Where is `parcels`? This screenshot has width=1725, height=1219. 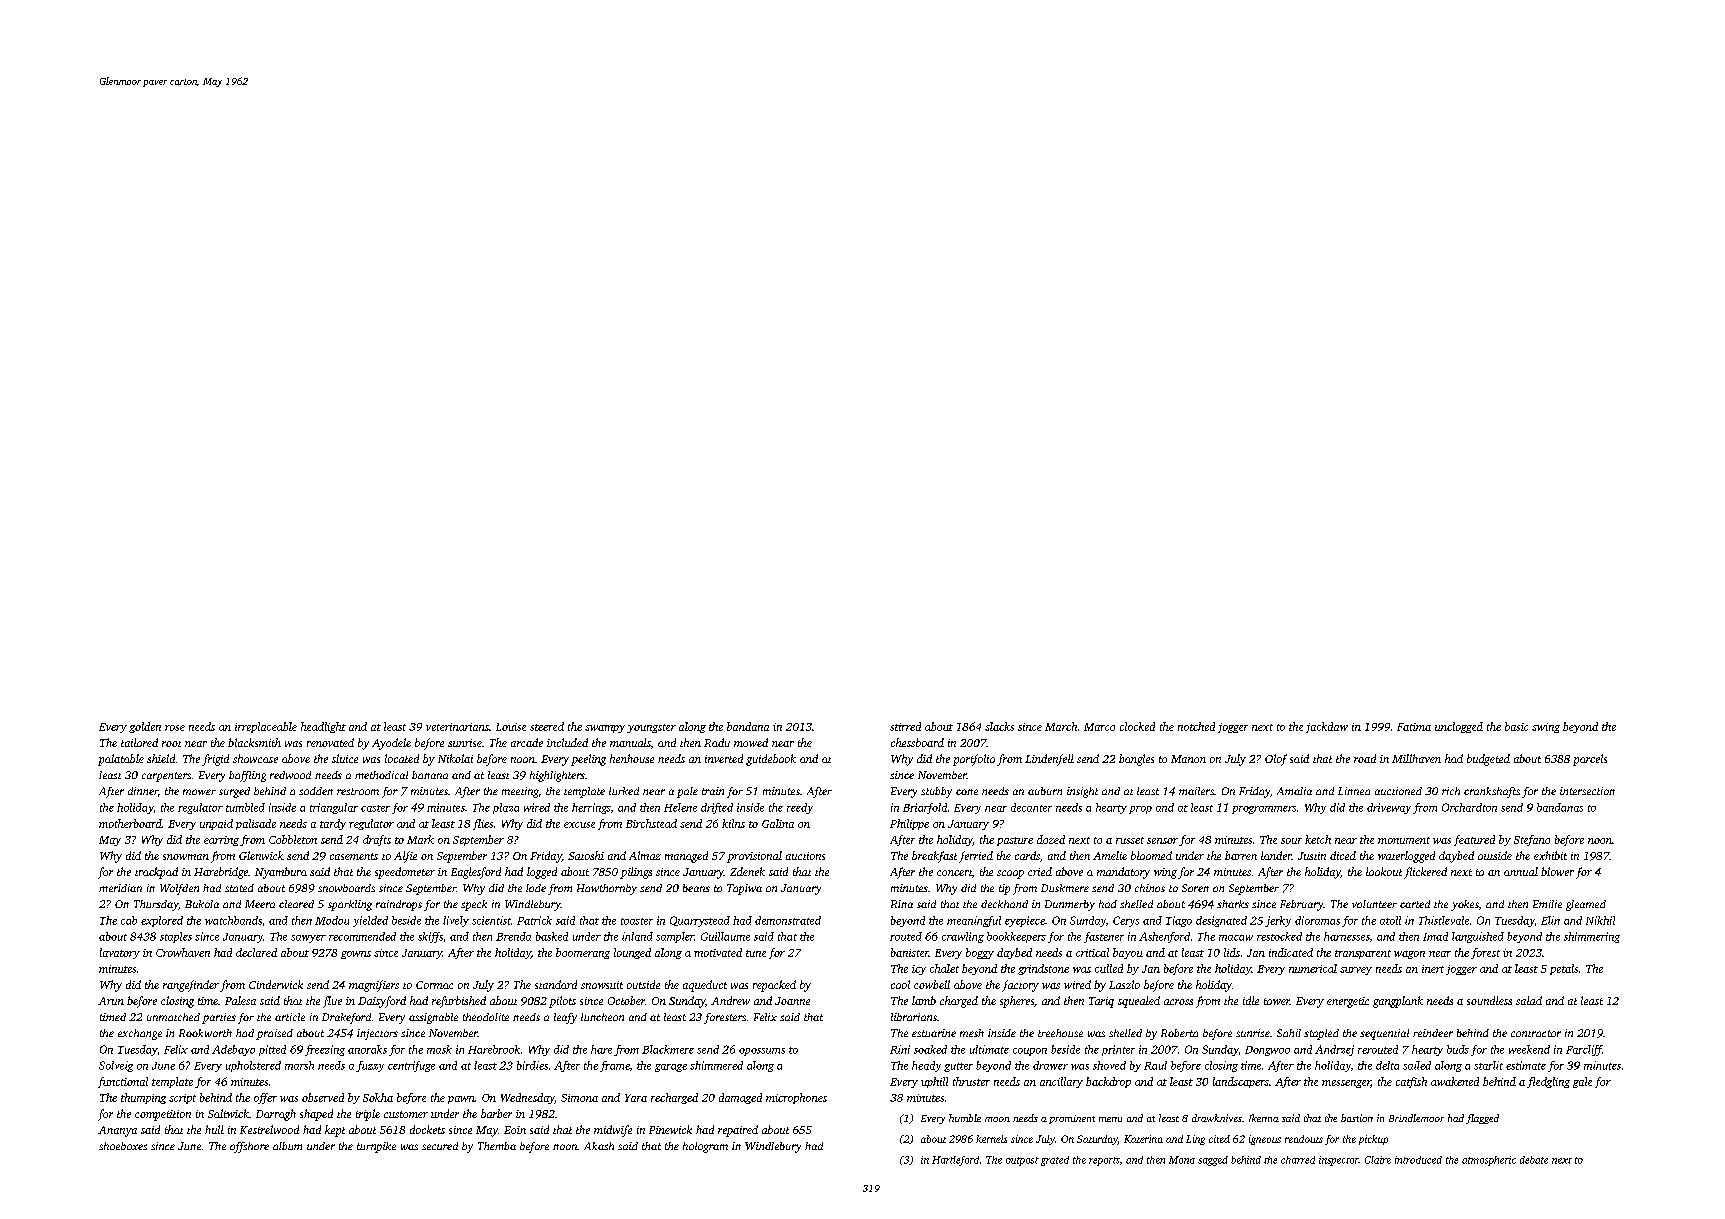 parcels is located at coordinates (1590, 760).
